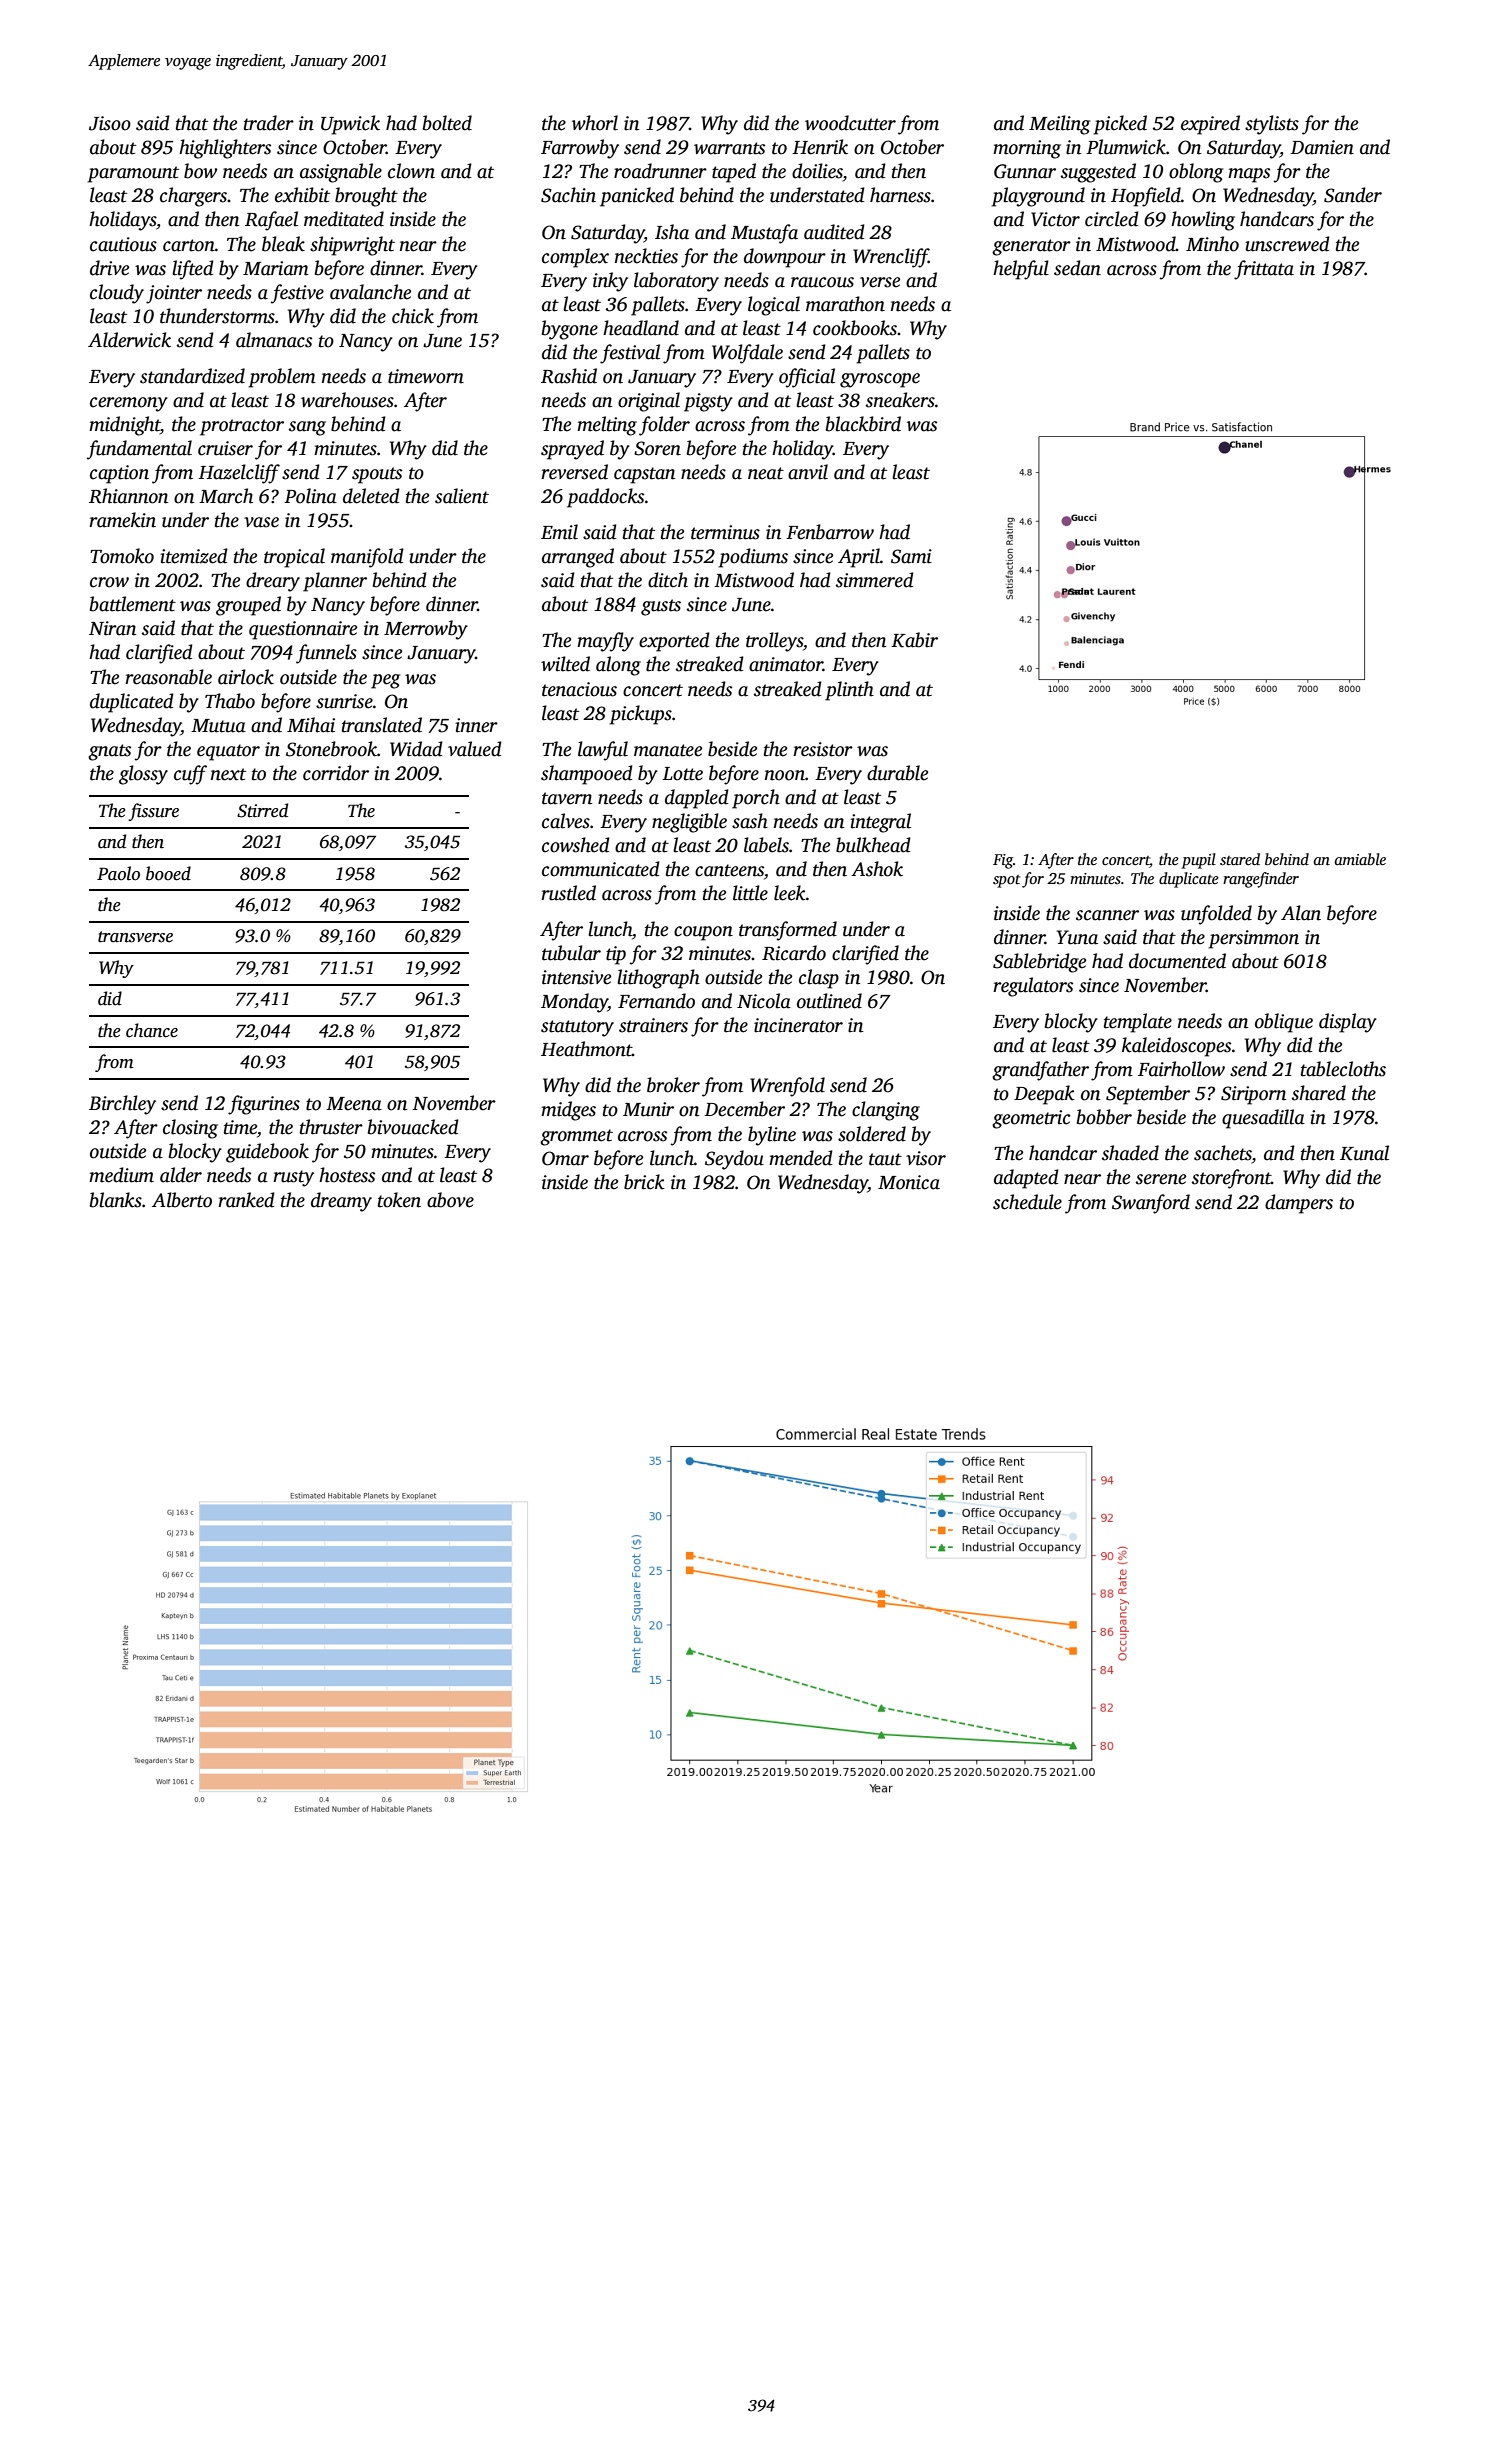  I want to click on trader, so click(269, 123).
